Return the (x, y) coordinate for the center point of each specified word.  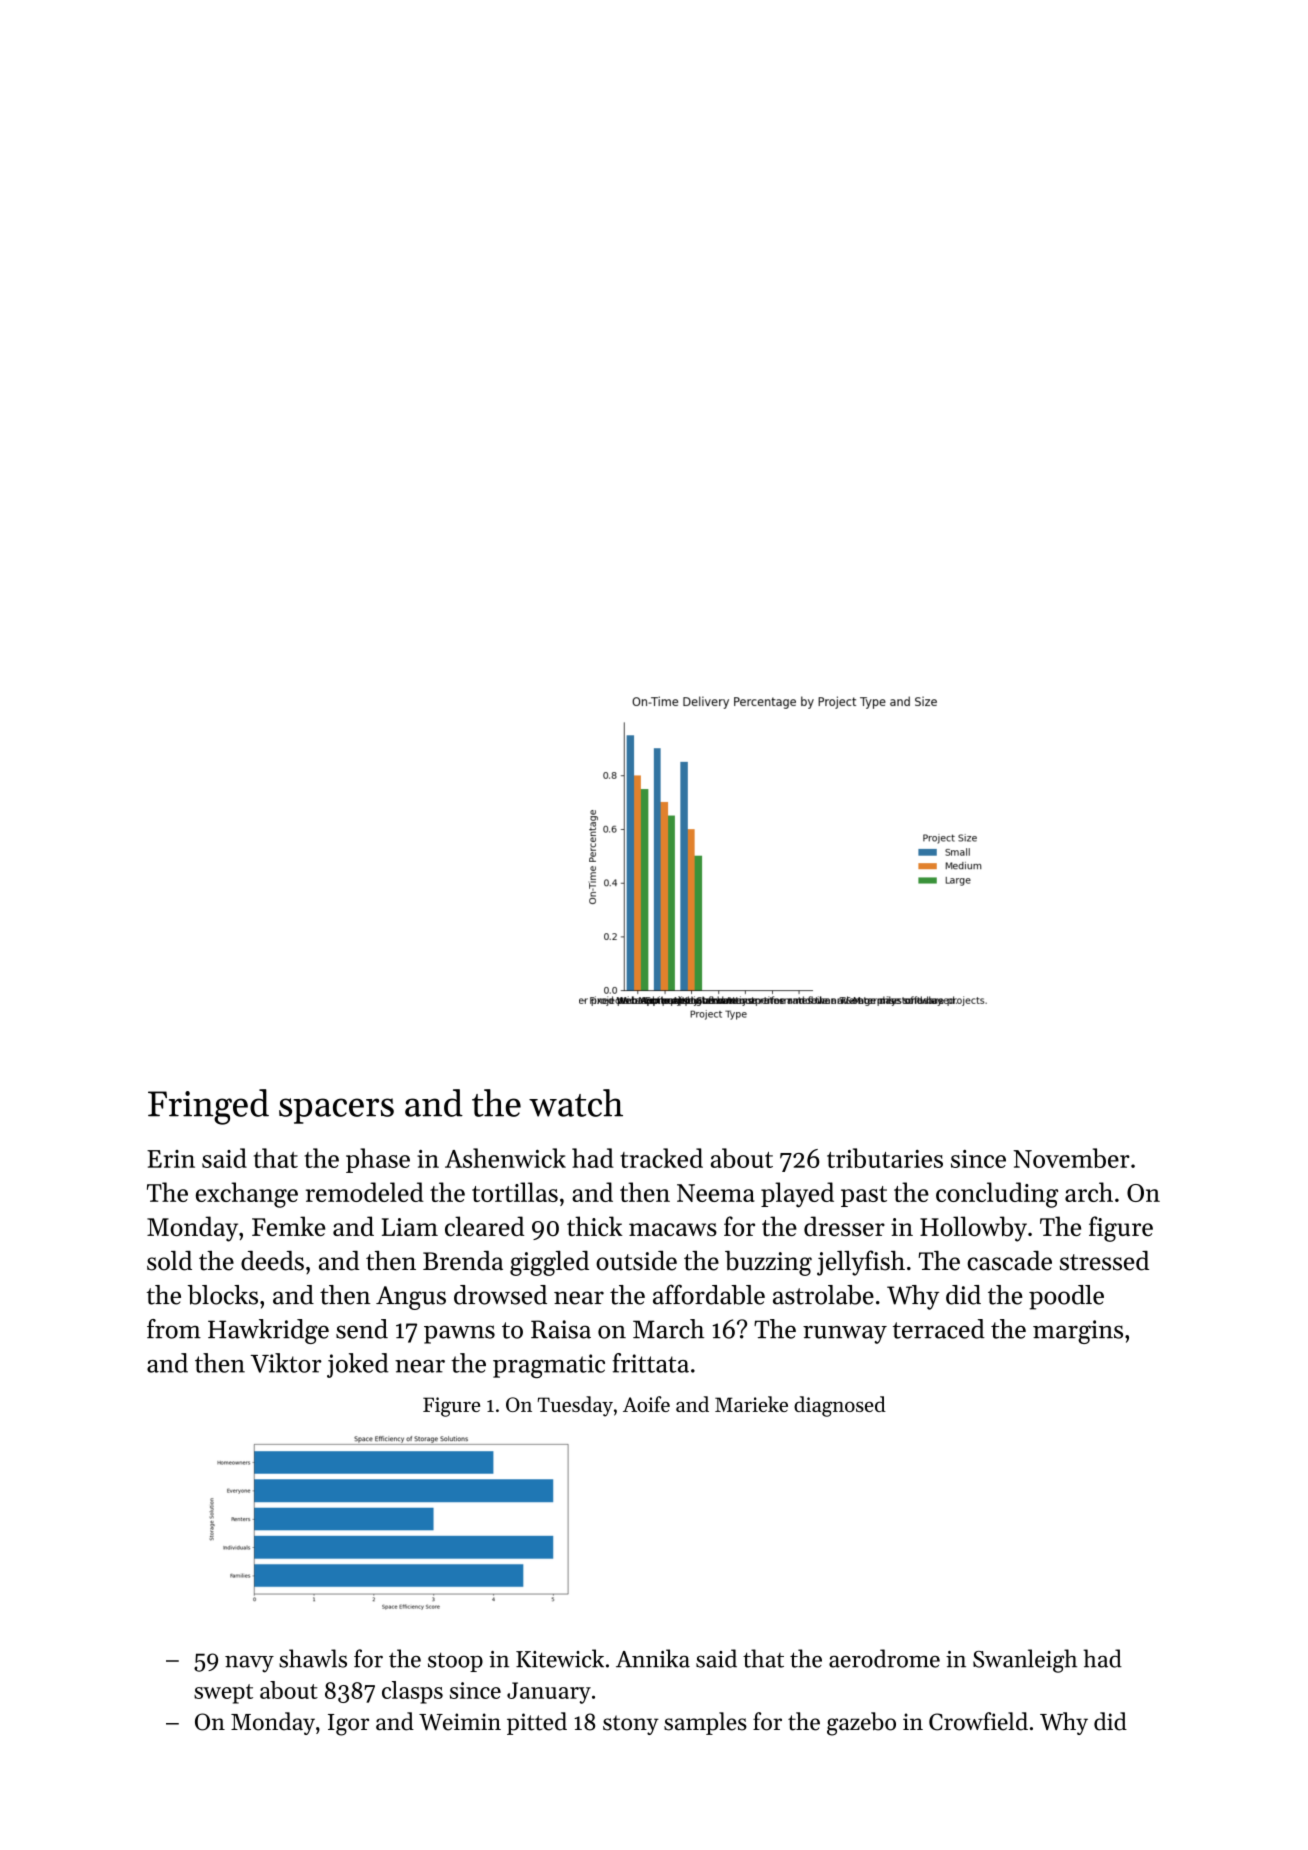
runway (845, 1334)
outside (636, 1261)
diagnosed (840, 1406)
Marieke (751, 1404)
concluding (997, 1195)
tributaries (885, 1158)
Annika (653, 1658)
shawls (313, 1658)
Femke (289, 1226)
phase (378, 1160)
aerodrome (884, 1658)
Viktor (286, 1363)
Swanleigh (1025, 1661)
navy (249, 1664)
